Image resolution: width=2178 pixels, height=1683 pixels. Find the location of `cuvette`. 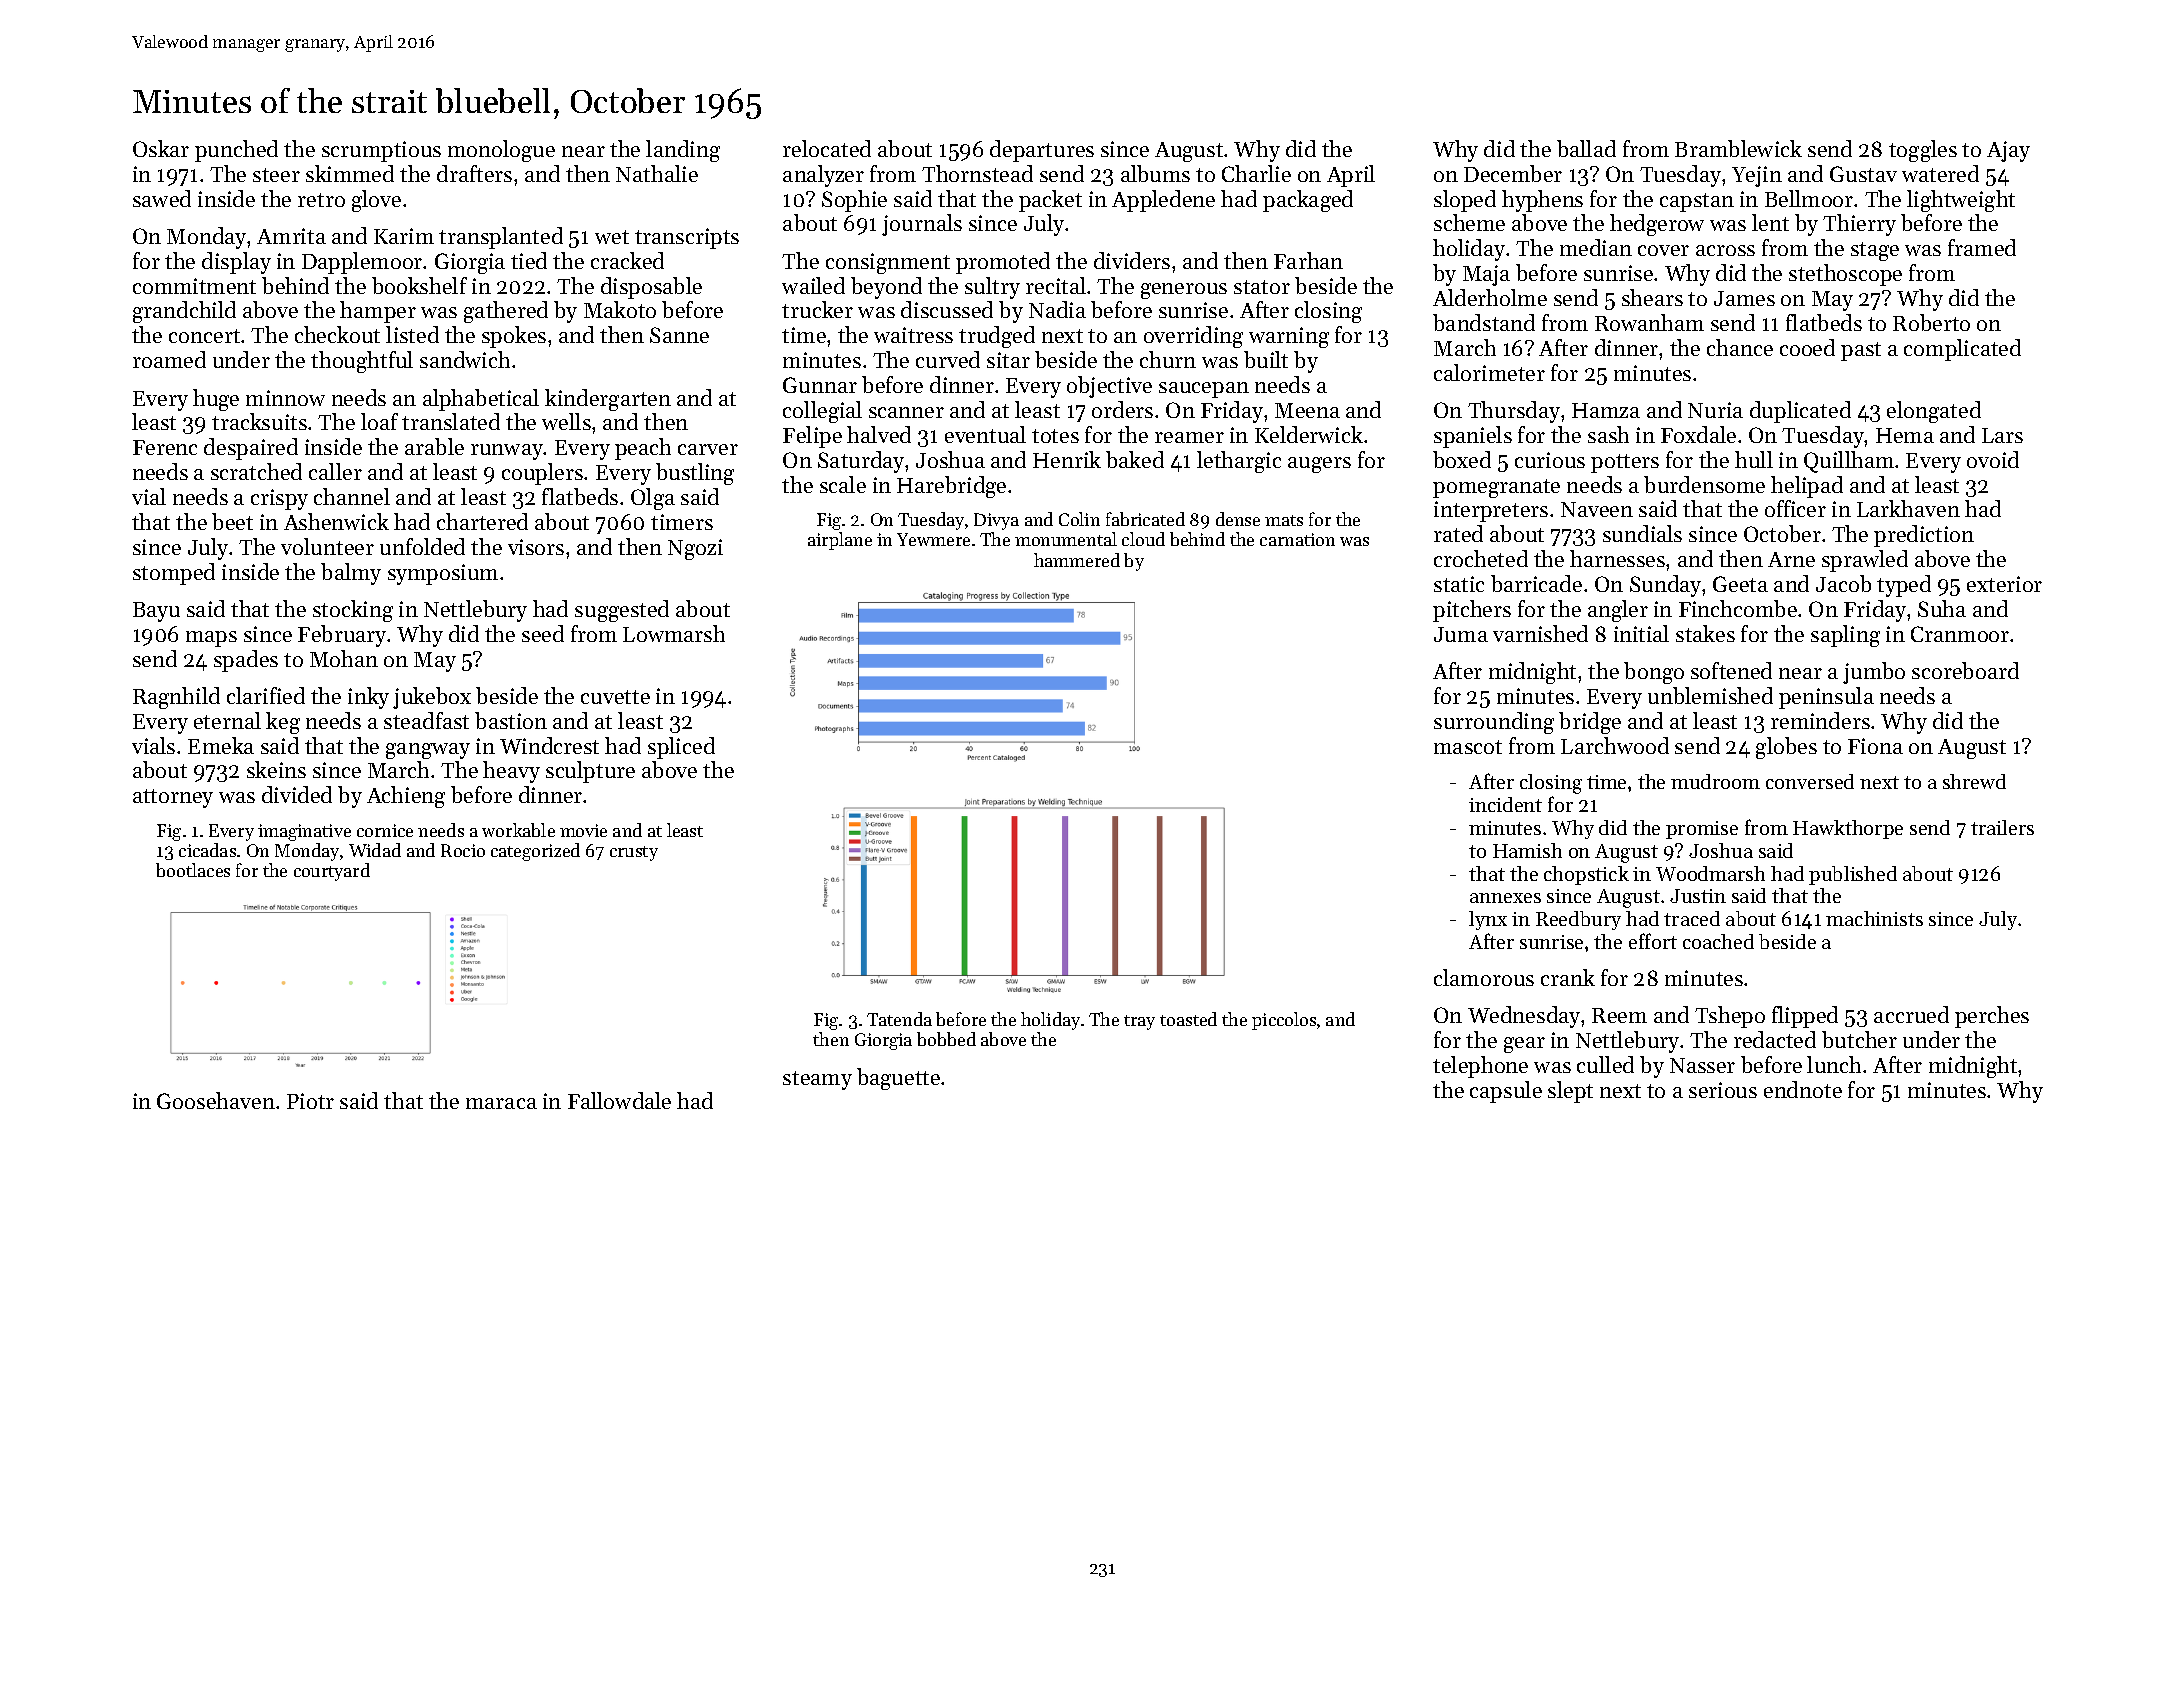

cuvette is located at coordinates (615, 697).
